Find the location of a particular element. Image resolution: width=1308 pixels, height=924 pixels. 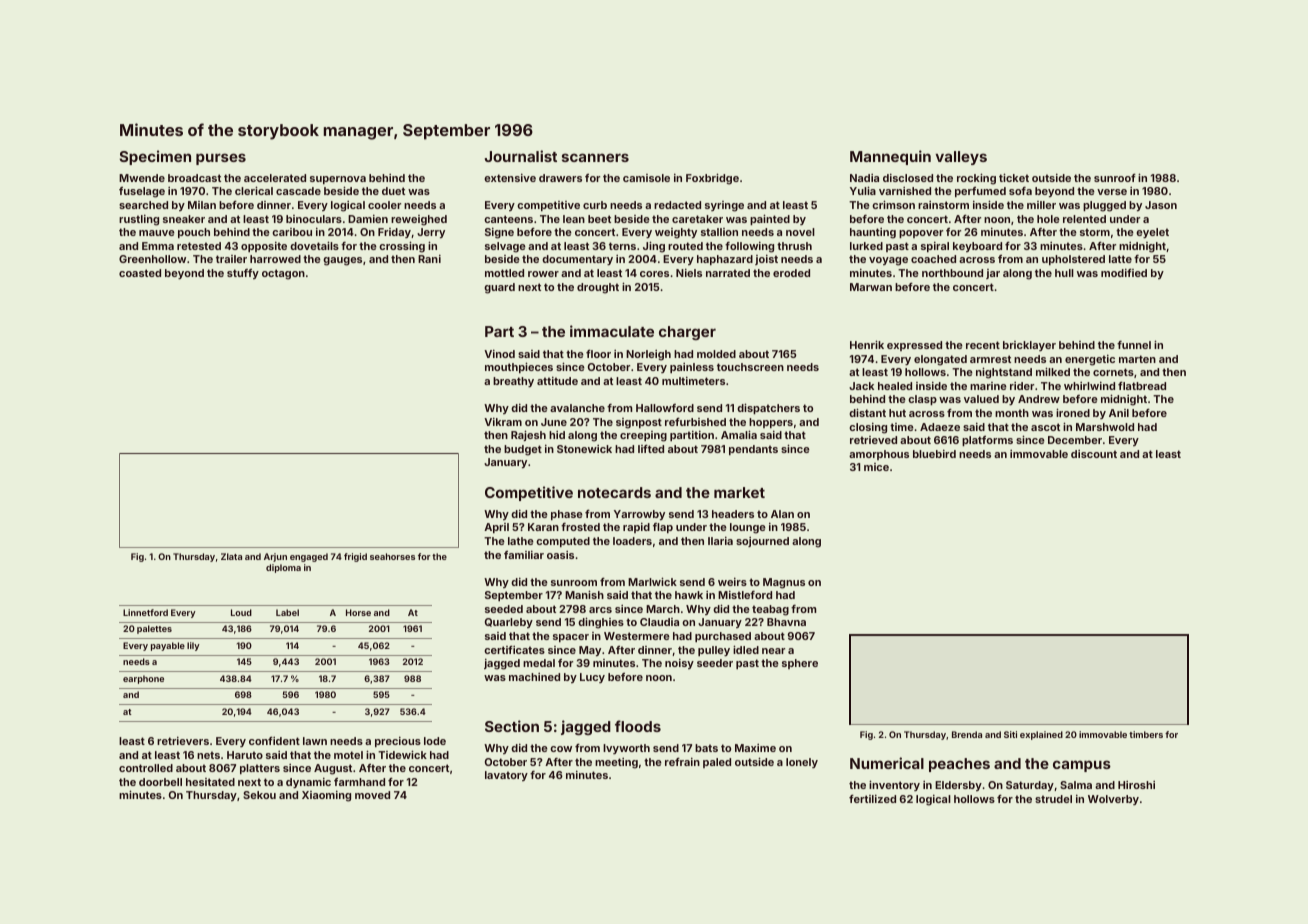

fertilized is located at coordinates (872, 799).
